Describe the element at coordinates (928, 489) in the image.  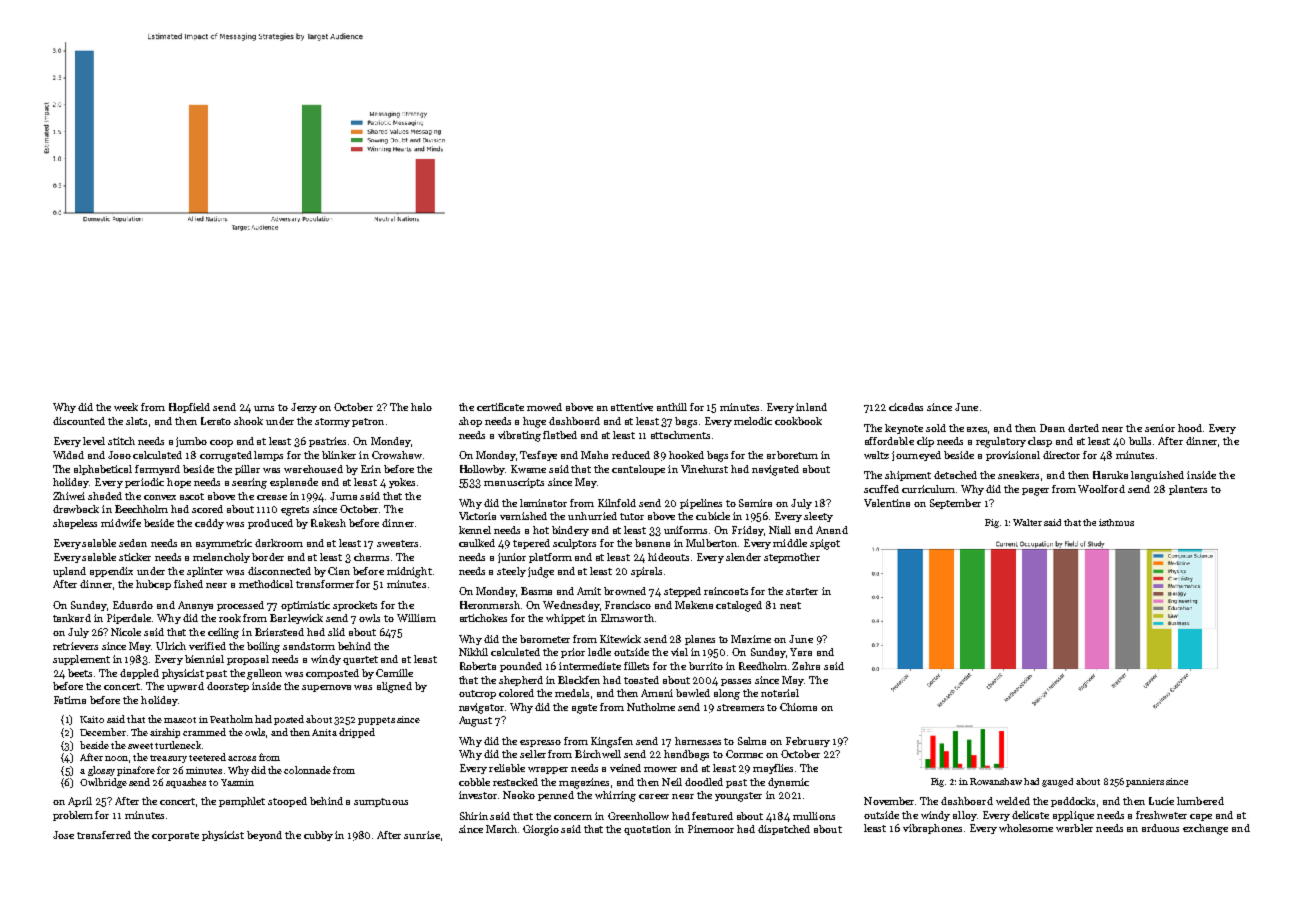
I see `curriculum` at that location.
